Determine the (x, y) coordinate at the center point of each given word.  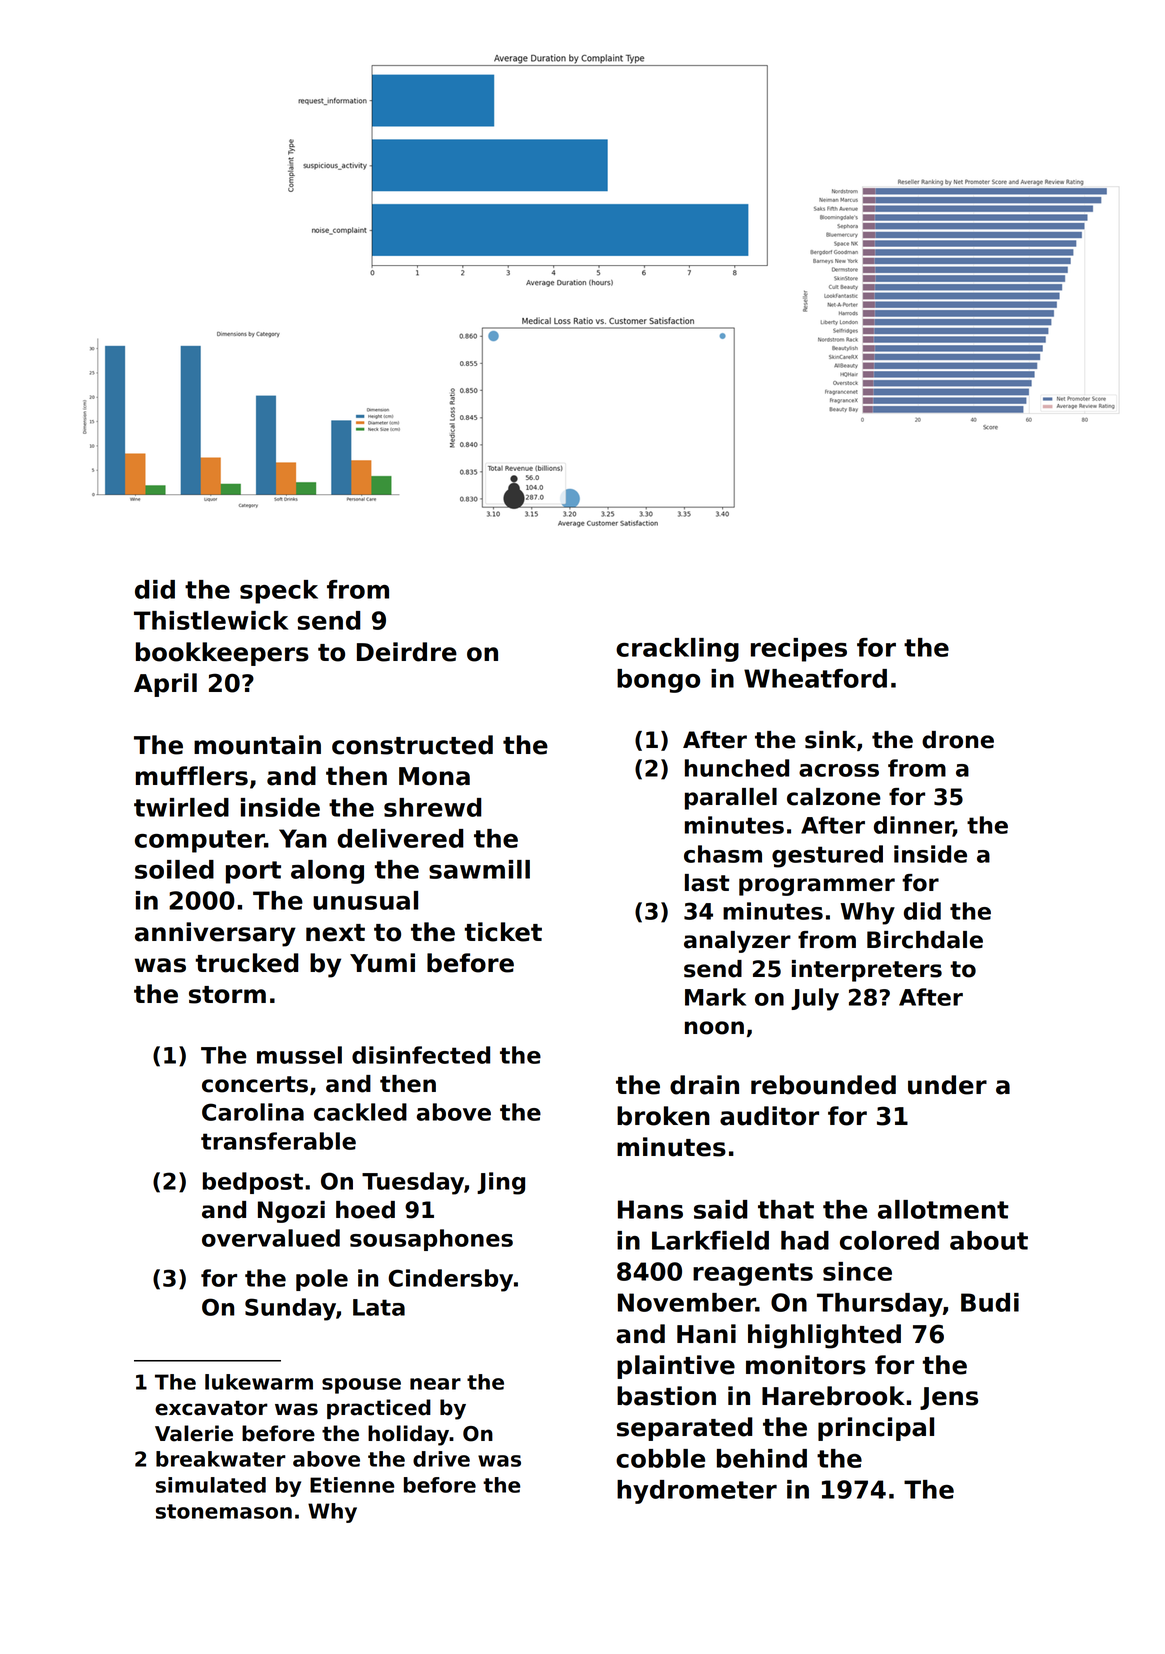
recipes (799, 650)
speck (279, 592)
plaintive (676, 1367)
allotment (943, 1209)
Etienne (352, 1485)
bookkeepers (222, 654)
